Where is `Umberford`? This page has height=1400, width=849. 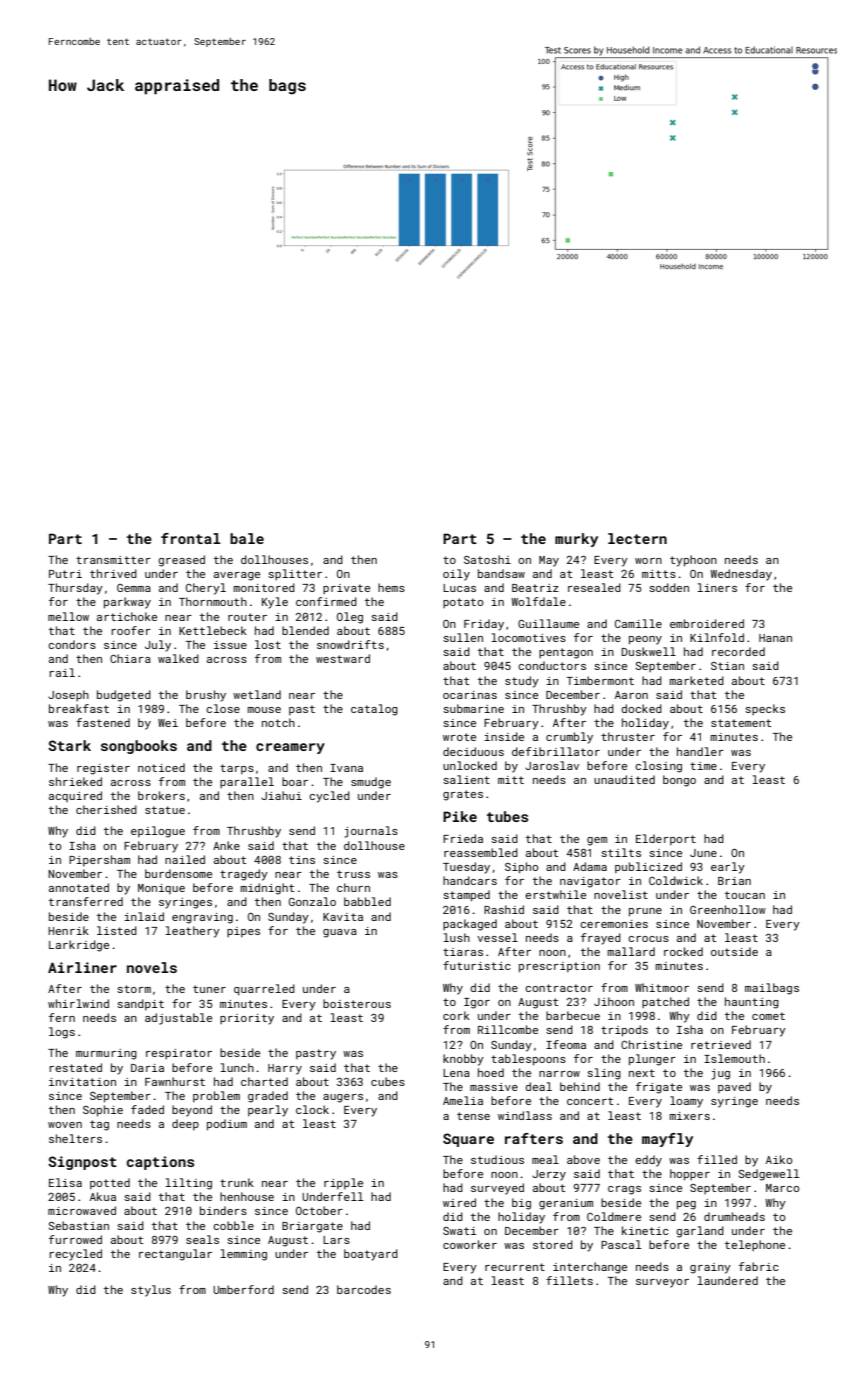
Umberford is located at coordinates (243, 1289).
